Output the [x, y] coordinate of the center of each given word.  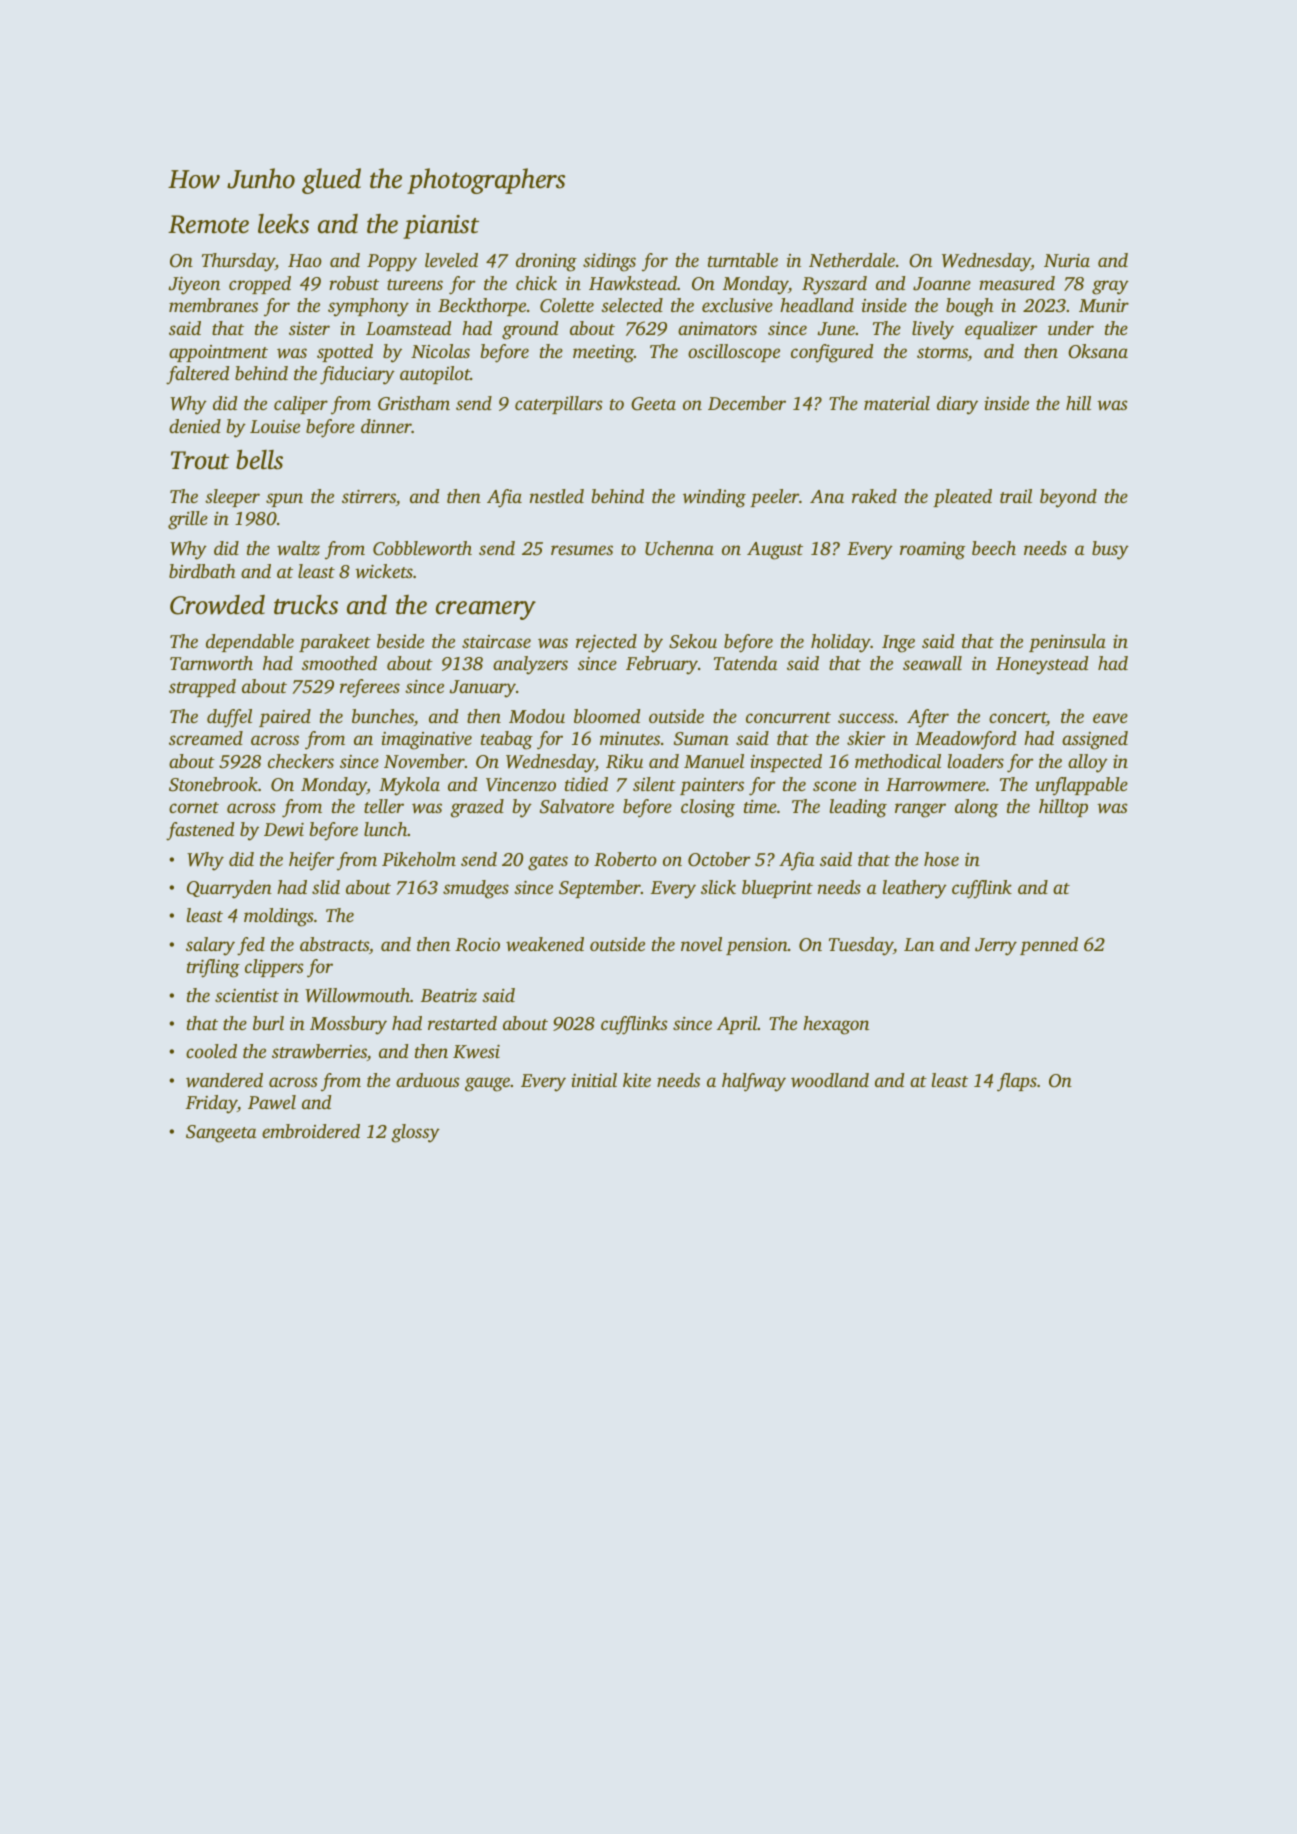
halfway [754, 1082]
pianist [441, 227]
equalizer [1001, 330]
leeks [283, 224]
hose [941, 859]
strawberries [319, 1051]
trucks [306, 605]
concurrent [788, 717]
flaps [1017, 1082]
